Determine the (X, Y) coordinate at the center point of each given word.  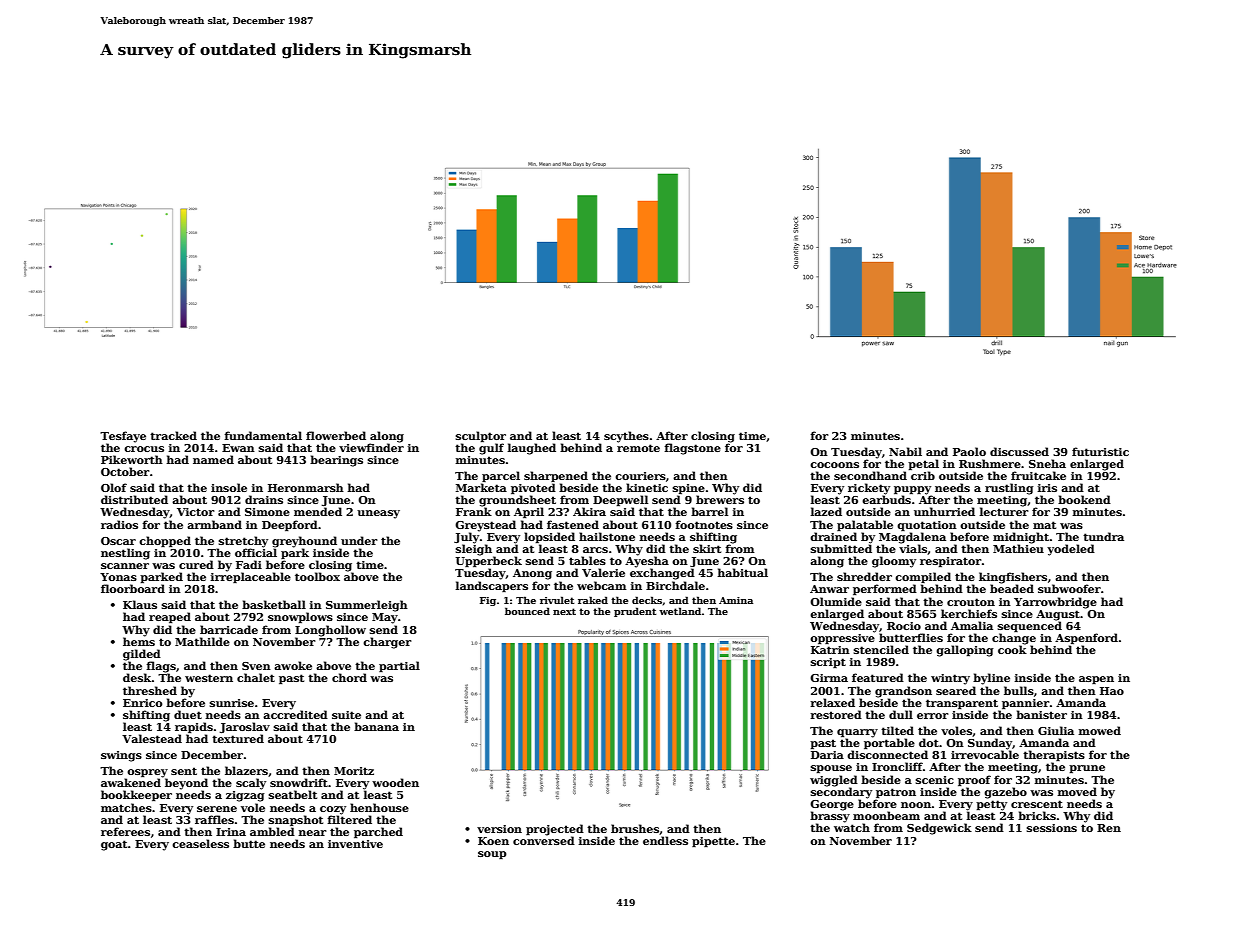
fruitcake (1038, 475)
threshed (150, 690)
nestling (125, 554)
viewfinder (371, 447)
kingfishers (1013, 578)
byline (991, 679)
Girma (829, 678)
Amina (736, 600)
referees (125, 831)
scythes (626, 437)
